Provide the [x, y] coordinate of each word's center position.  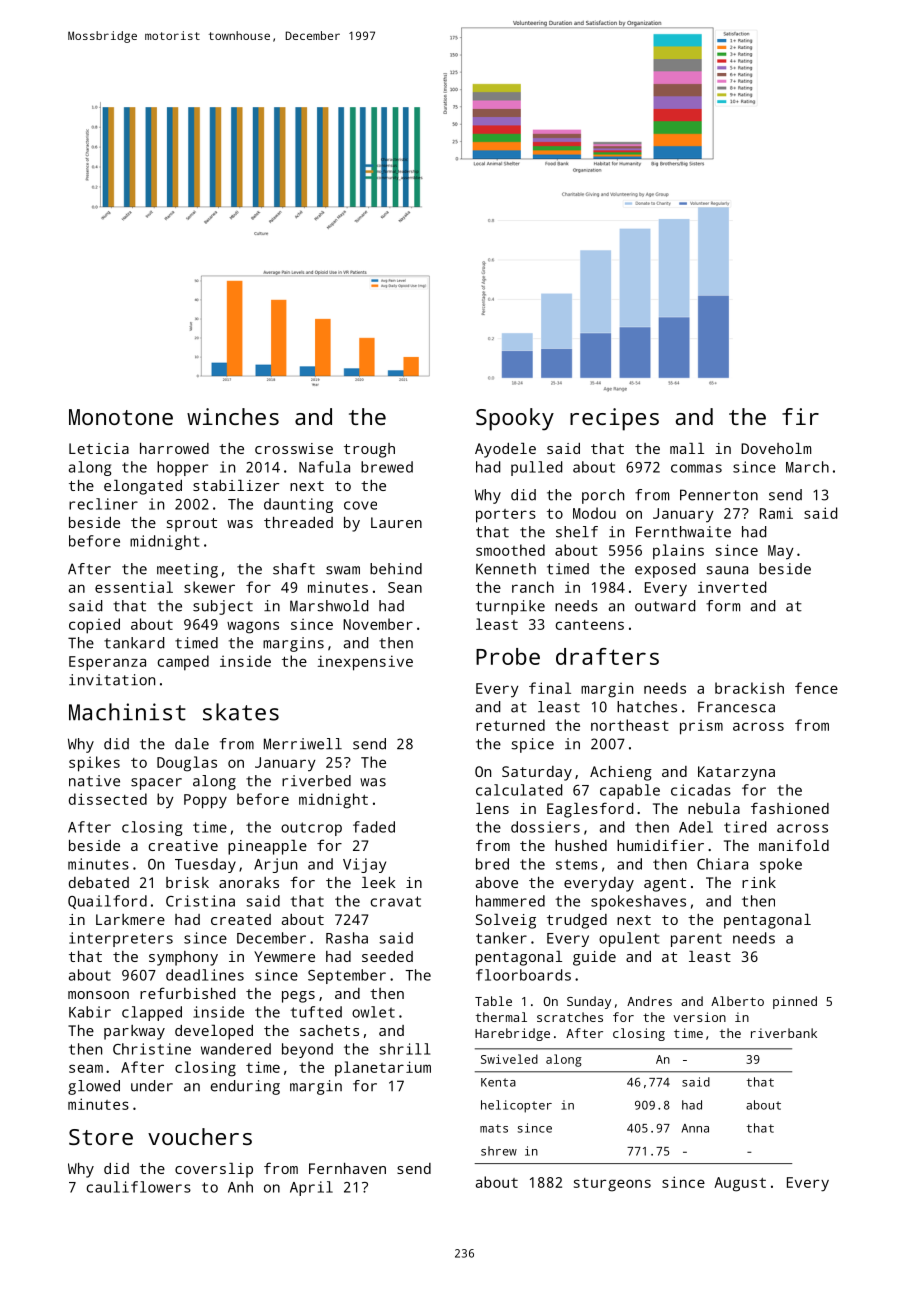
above [497, 882]
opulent [629, 939]
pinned [795, 1002]
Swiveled [509, 1059]
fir [800, 416]
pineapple [267, 847]
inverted [732, 587]
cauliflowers [139, 1187]
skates [241, 712]
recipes [614, 419]
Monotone [121, 417]
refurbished [187, 993]
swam [343, 570]
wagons [253, 627]
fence [816, 688]
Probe [508, 656]
